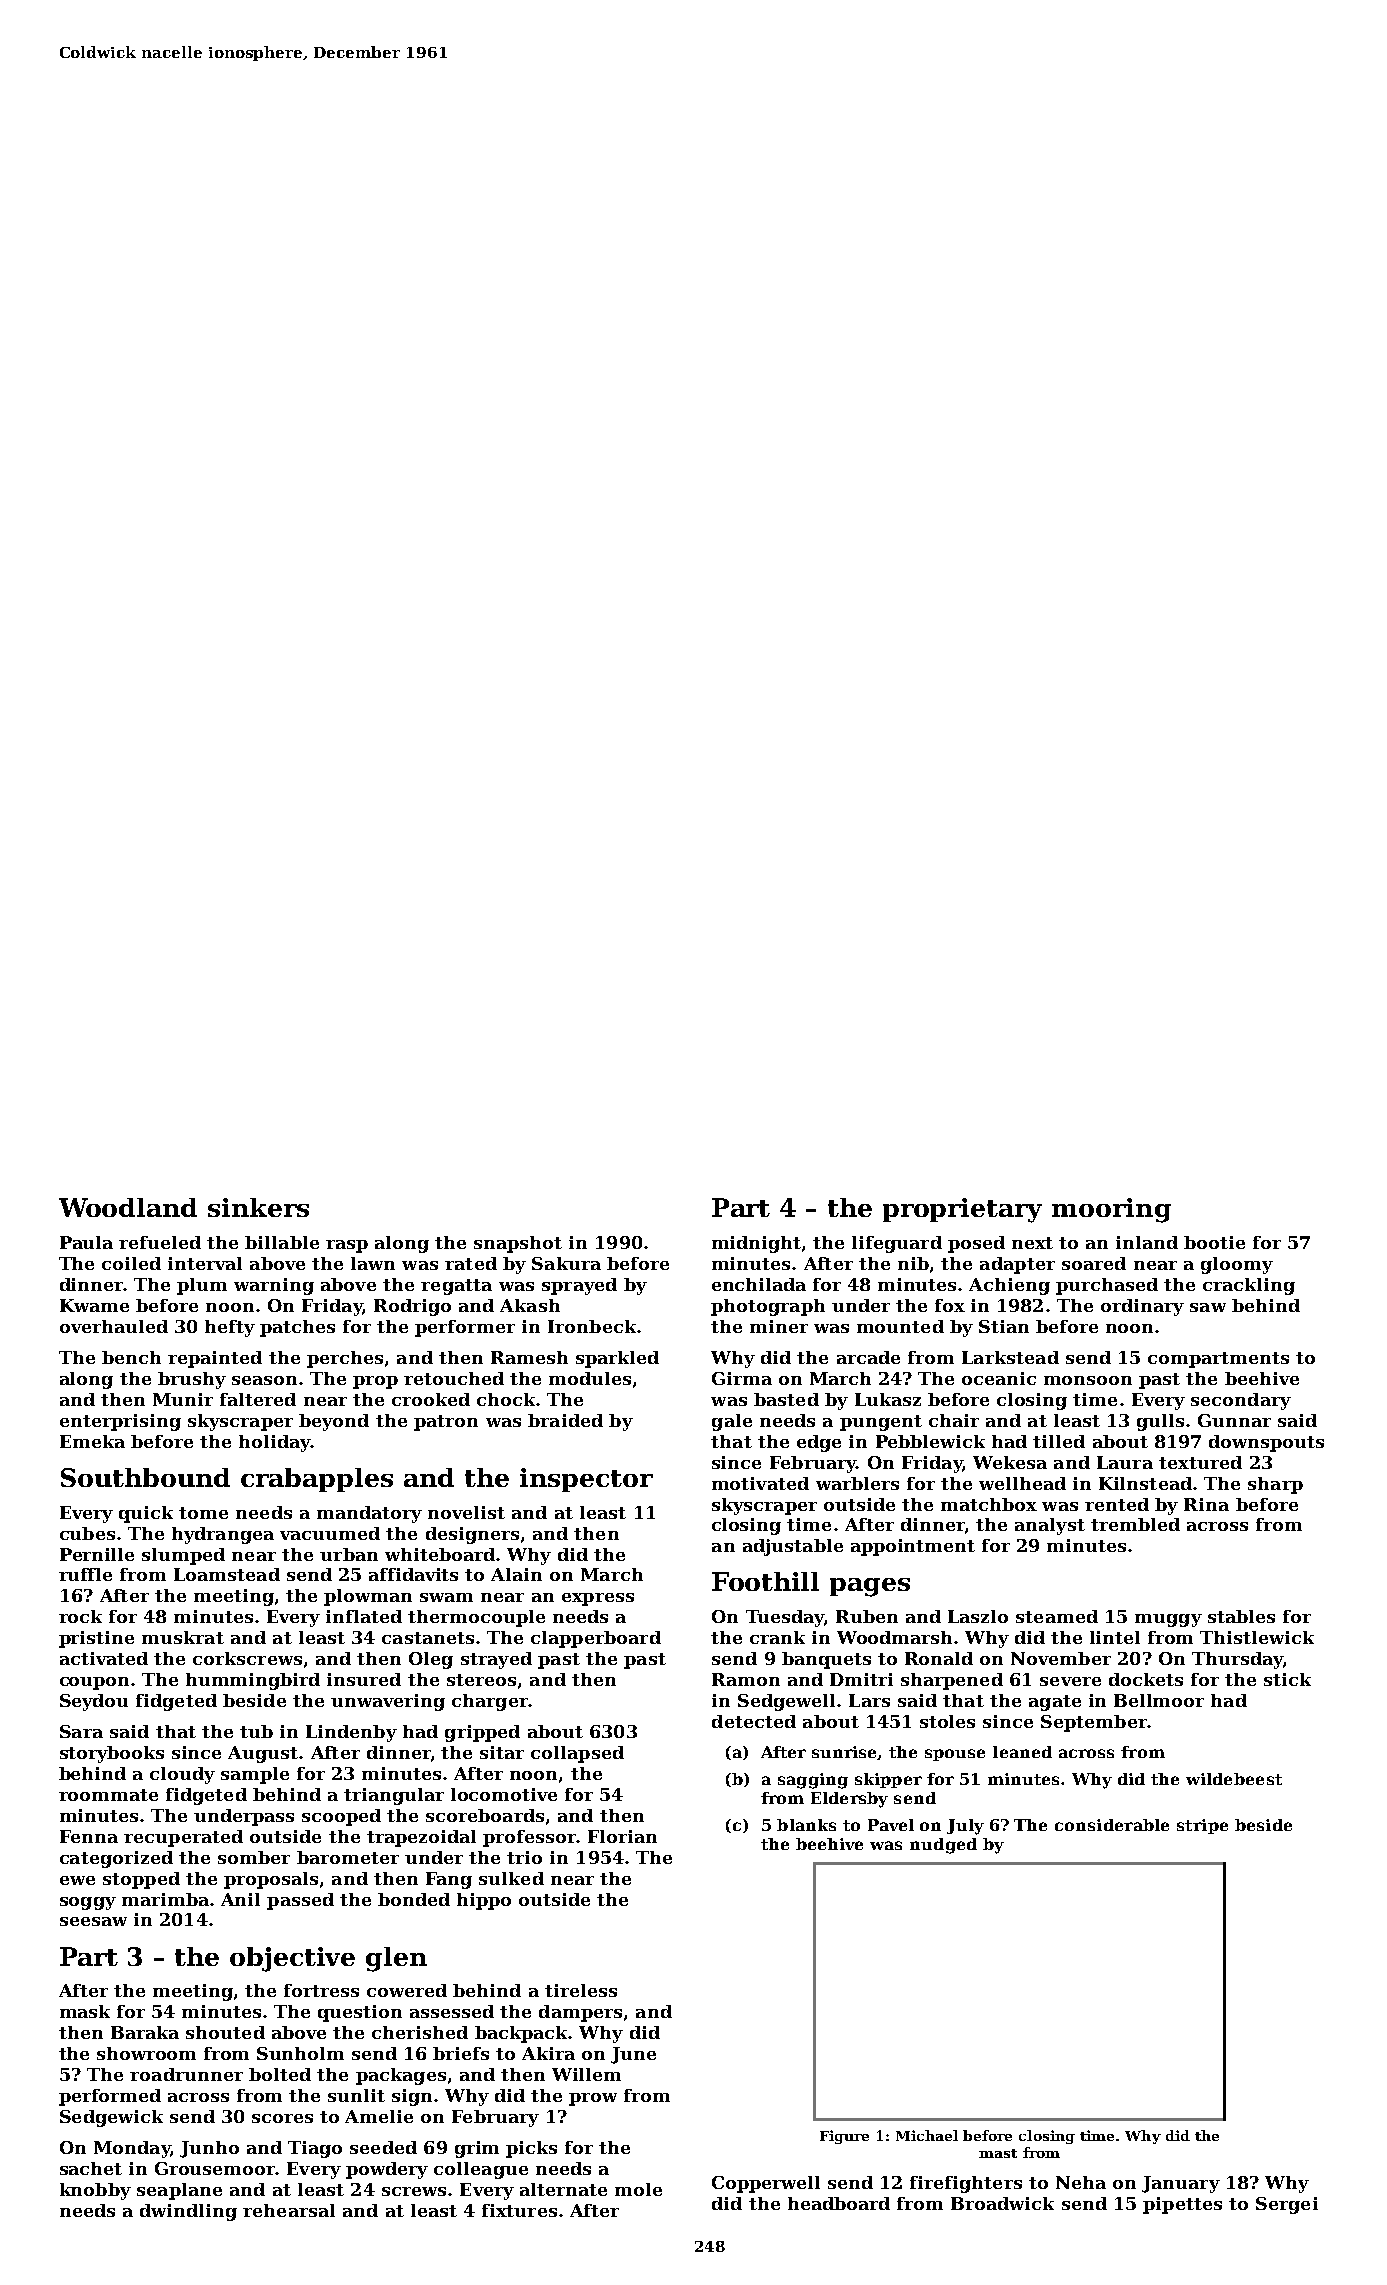 This document has width=1387, height=2285. Describe the element at coordinates (1241, 1401) in the document. I see `secondary` at that location.
